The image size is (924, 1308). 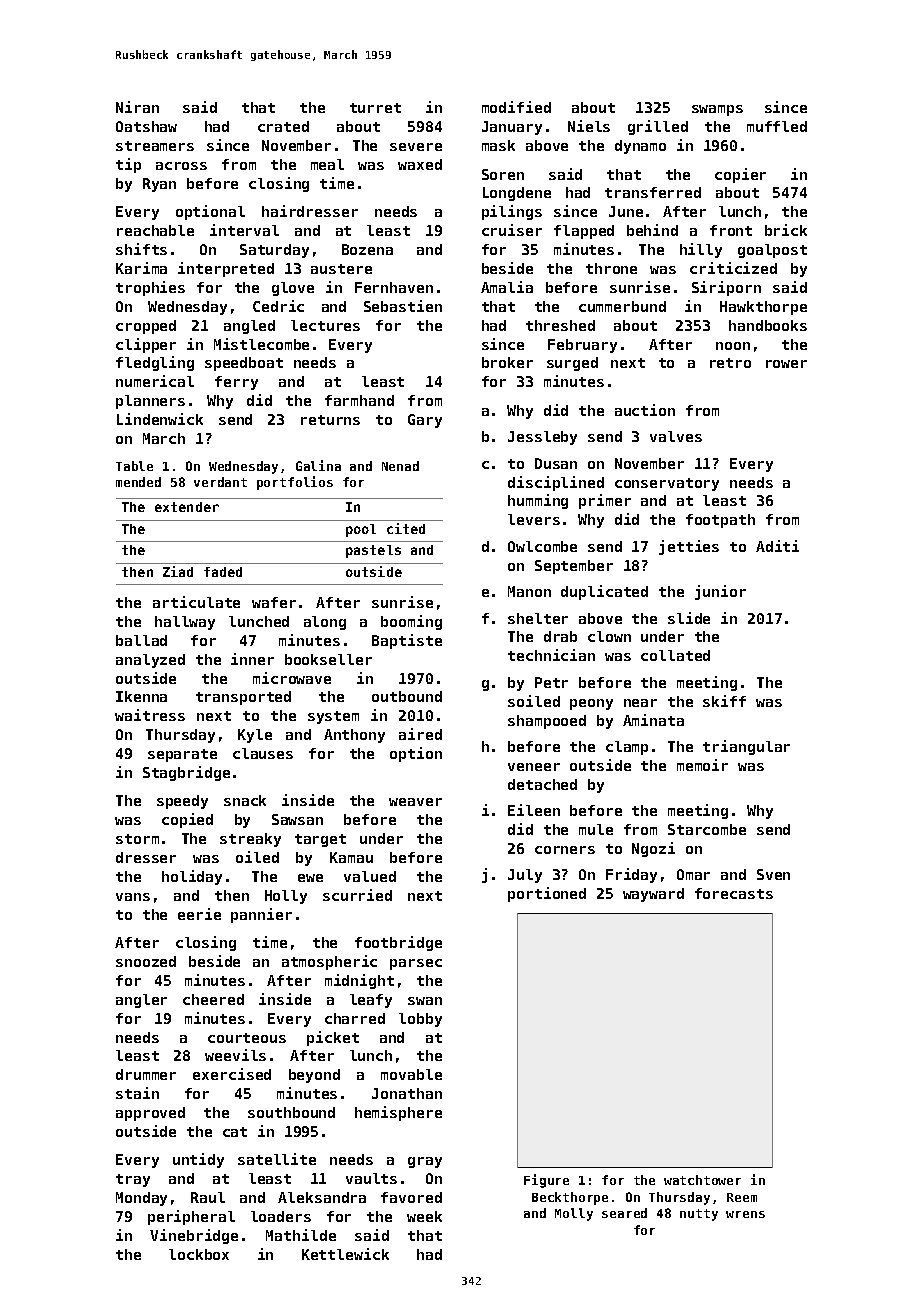 What do you see at coordinates (546, 1181) in the image?
I see `Figure` at bounding box center [546, 1181].
